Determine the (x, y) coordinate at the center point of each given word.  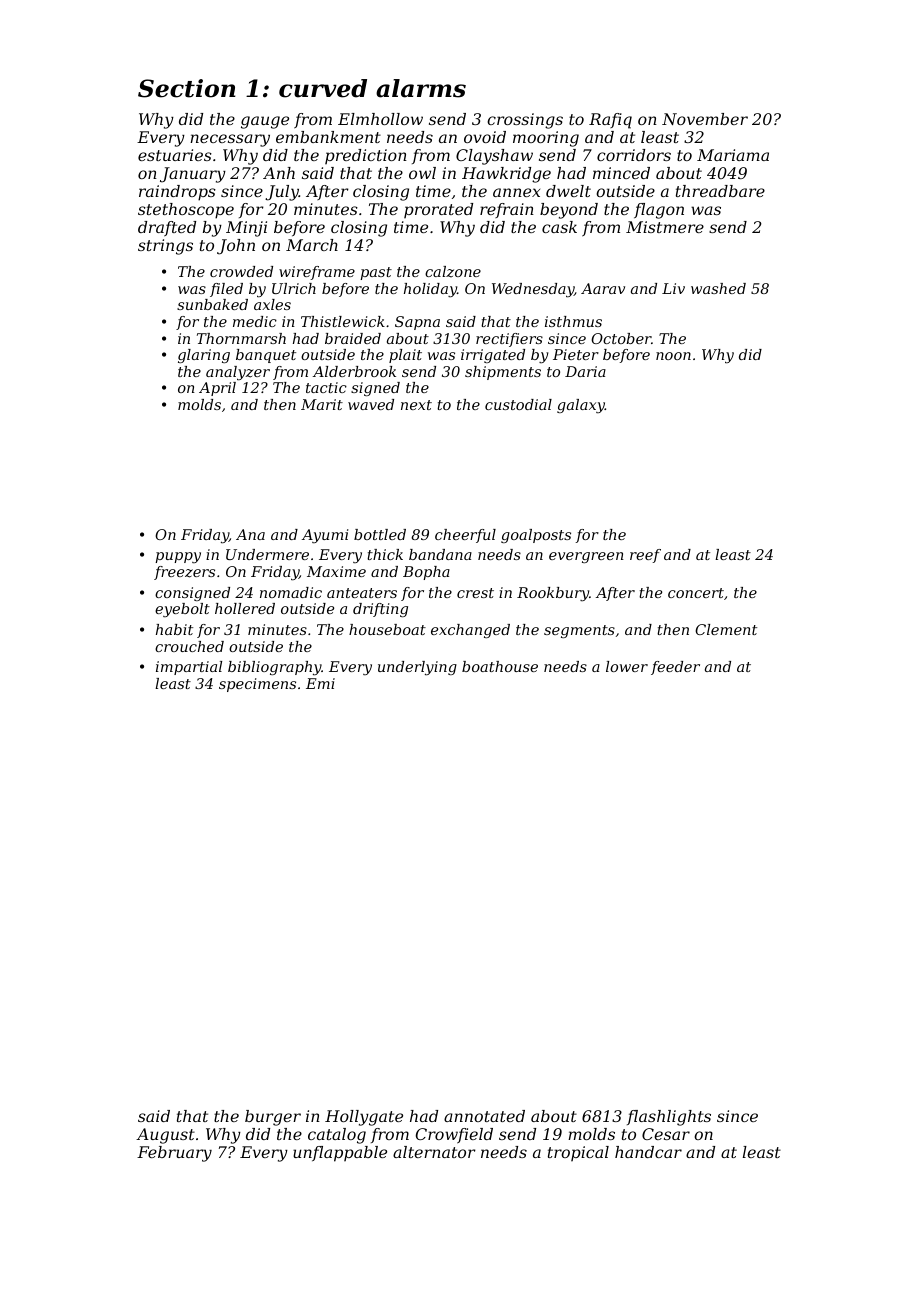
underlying (417, 668)
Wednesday (533, 290)
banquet (266, 356)
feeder (675, 668)
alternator (434, 1152)
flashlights (669, 1118)
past (376, 273)
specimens (257, 685)
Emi (320, 683)
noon (673, 356)
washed (718, 288)
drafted (167, 229)
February (174, 1154)
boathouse (500, 666)
